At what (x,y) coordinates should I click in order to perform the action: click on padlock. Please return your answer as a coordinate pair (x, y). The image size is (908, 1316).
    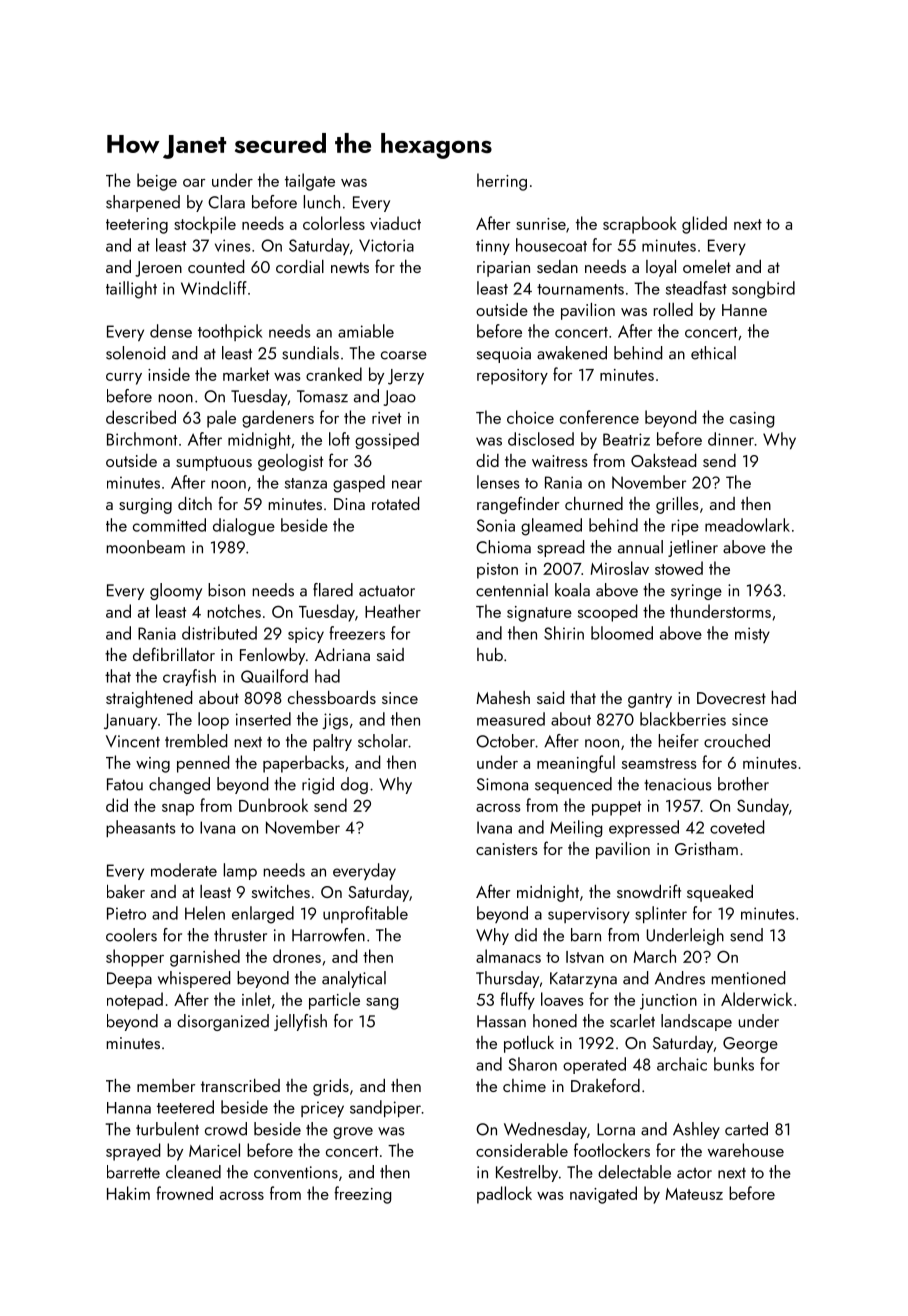
    Looking at the image, I should click on (504, 1195).
